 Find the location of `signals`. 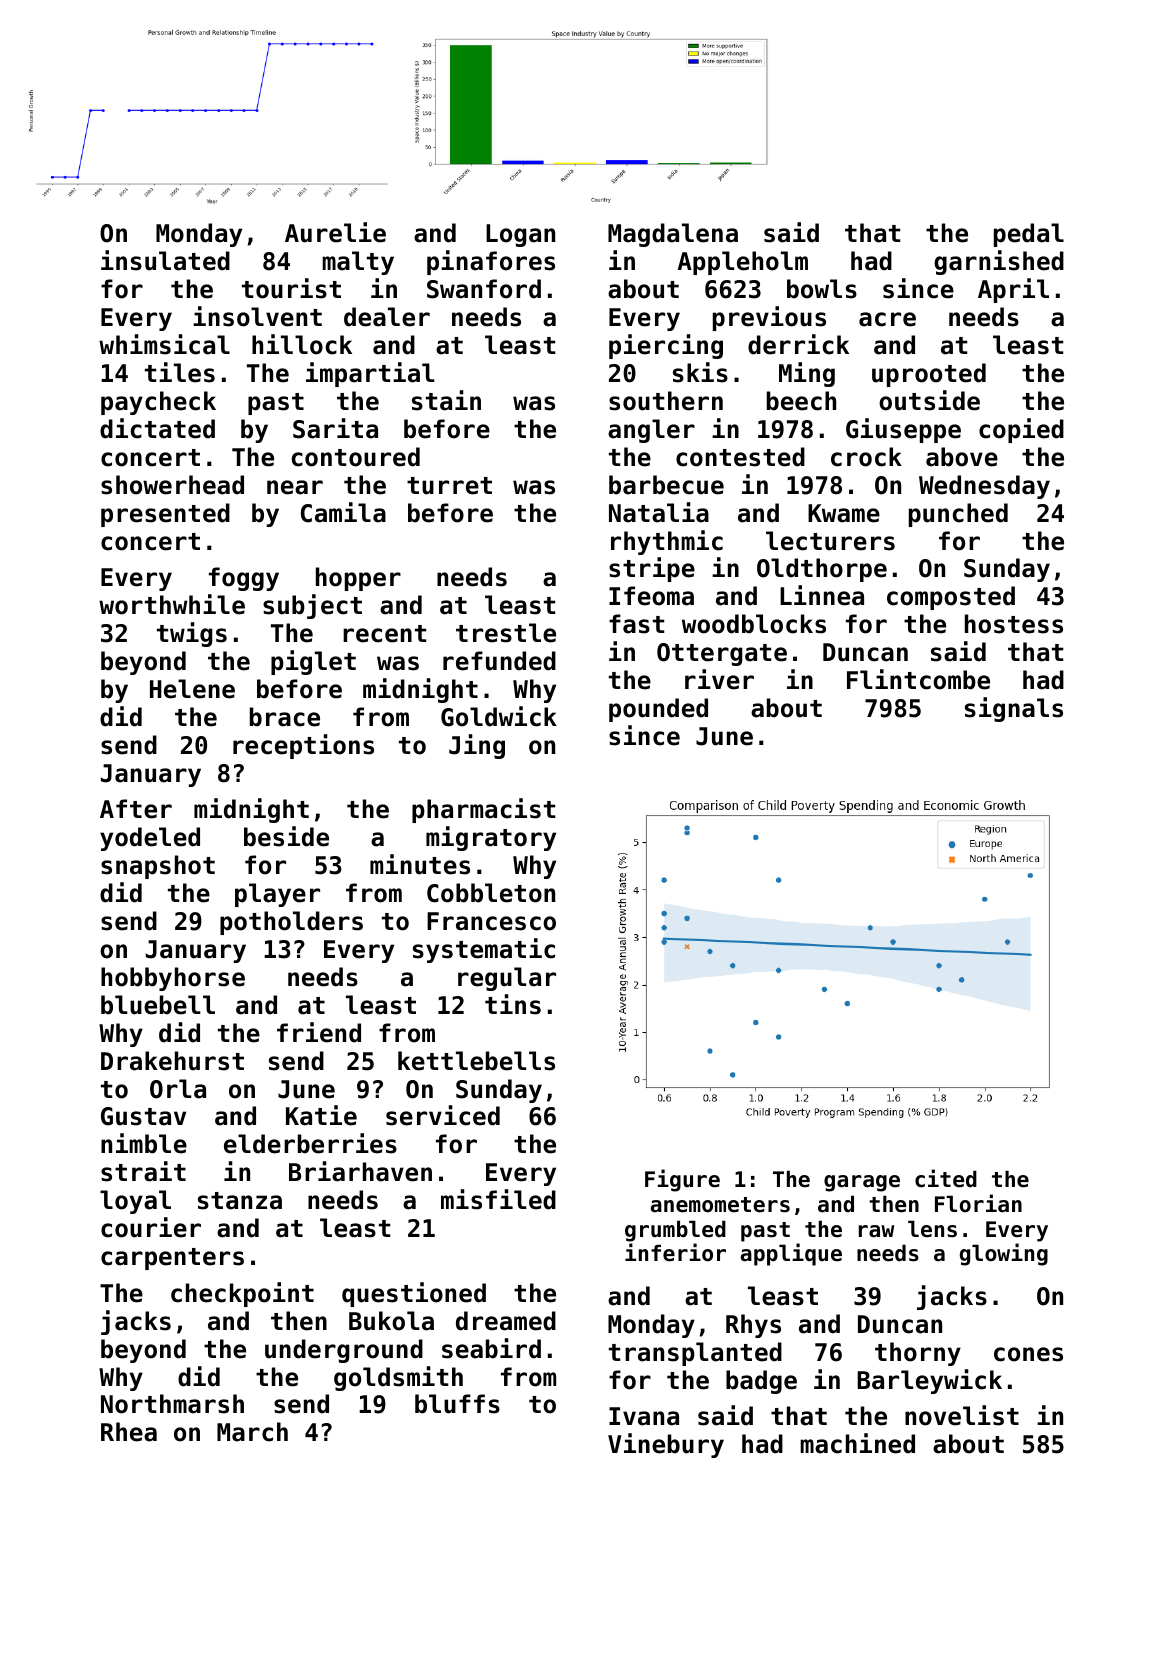

signals is located at coordinates (1014, 709).
